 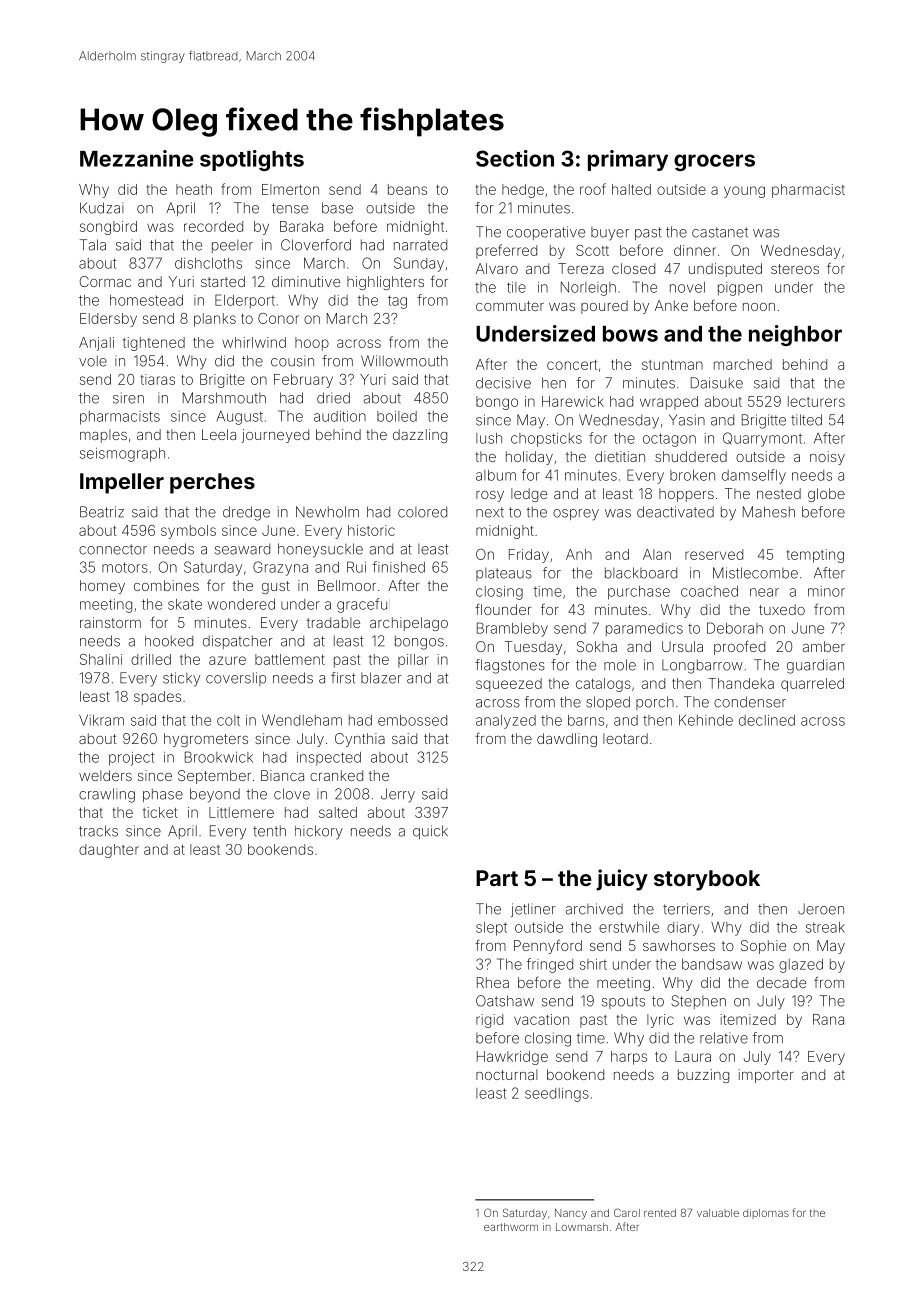 What do you see at coordinates (312, 344) in the image?
I see `hoop` at bounding box center [312, 344].
